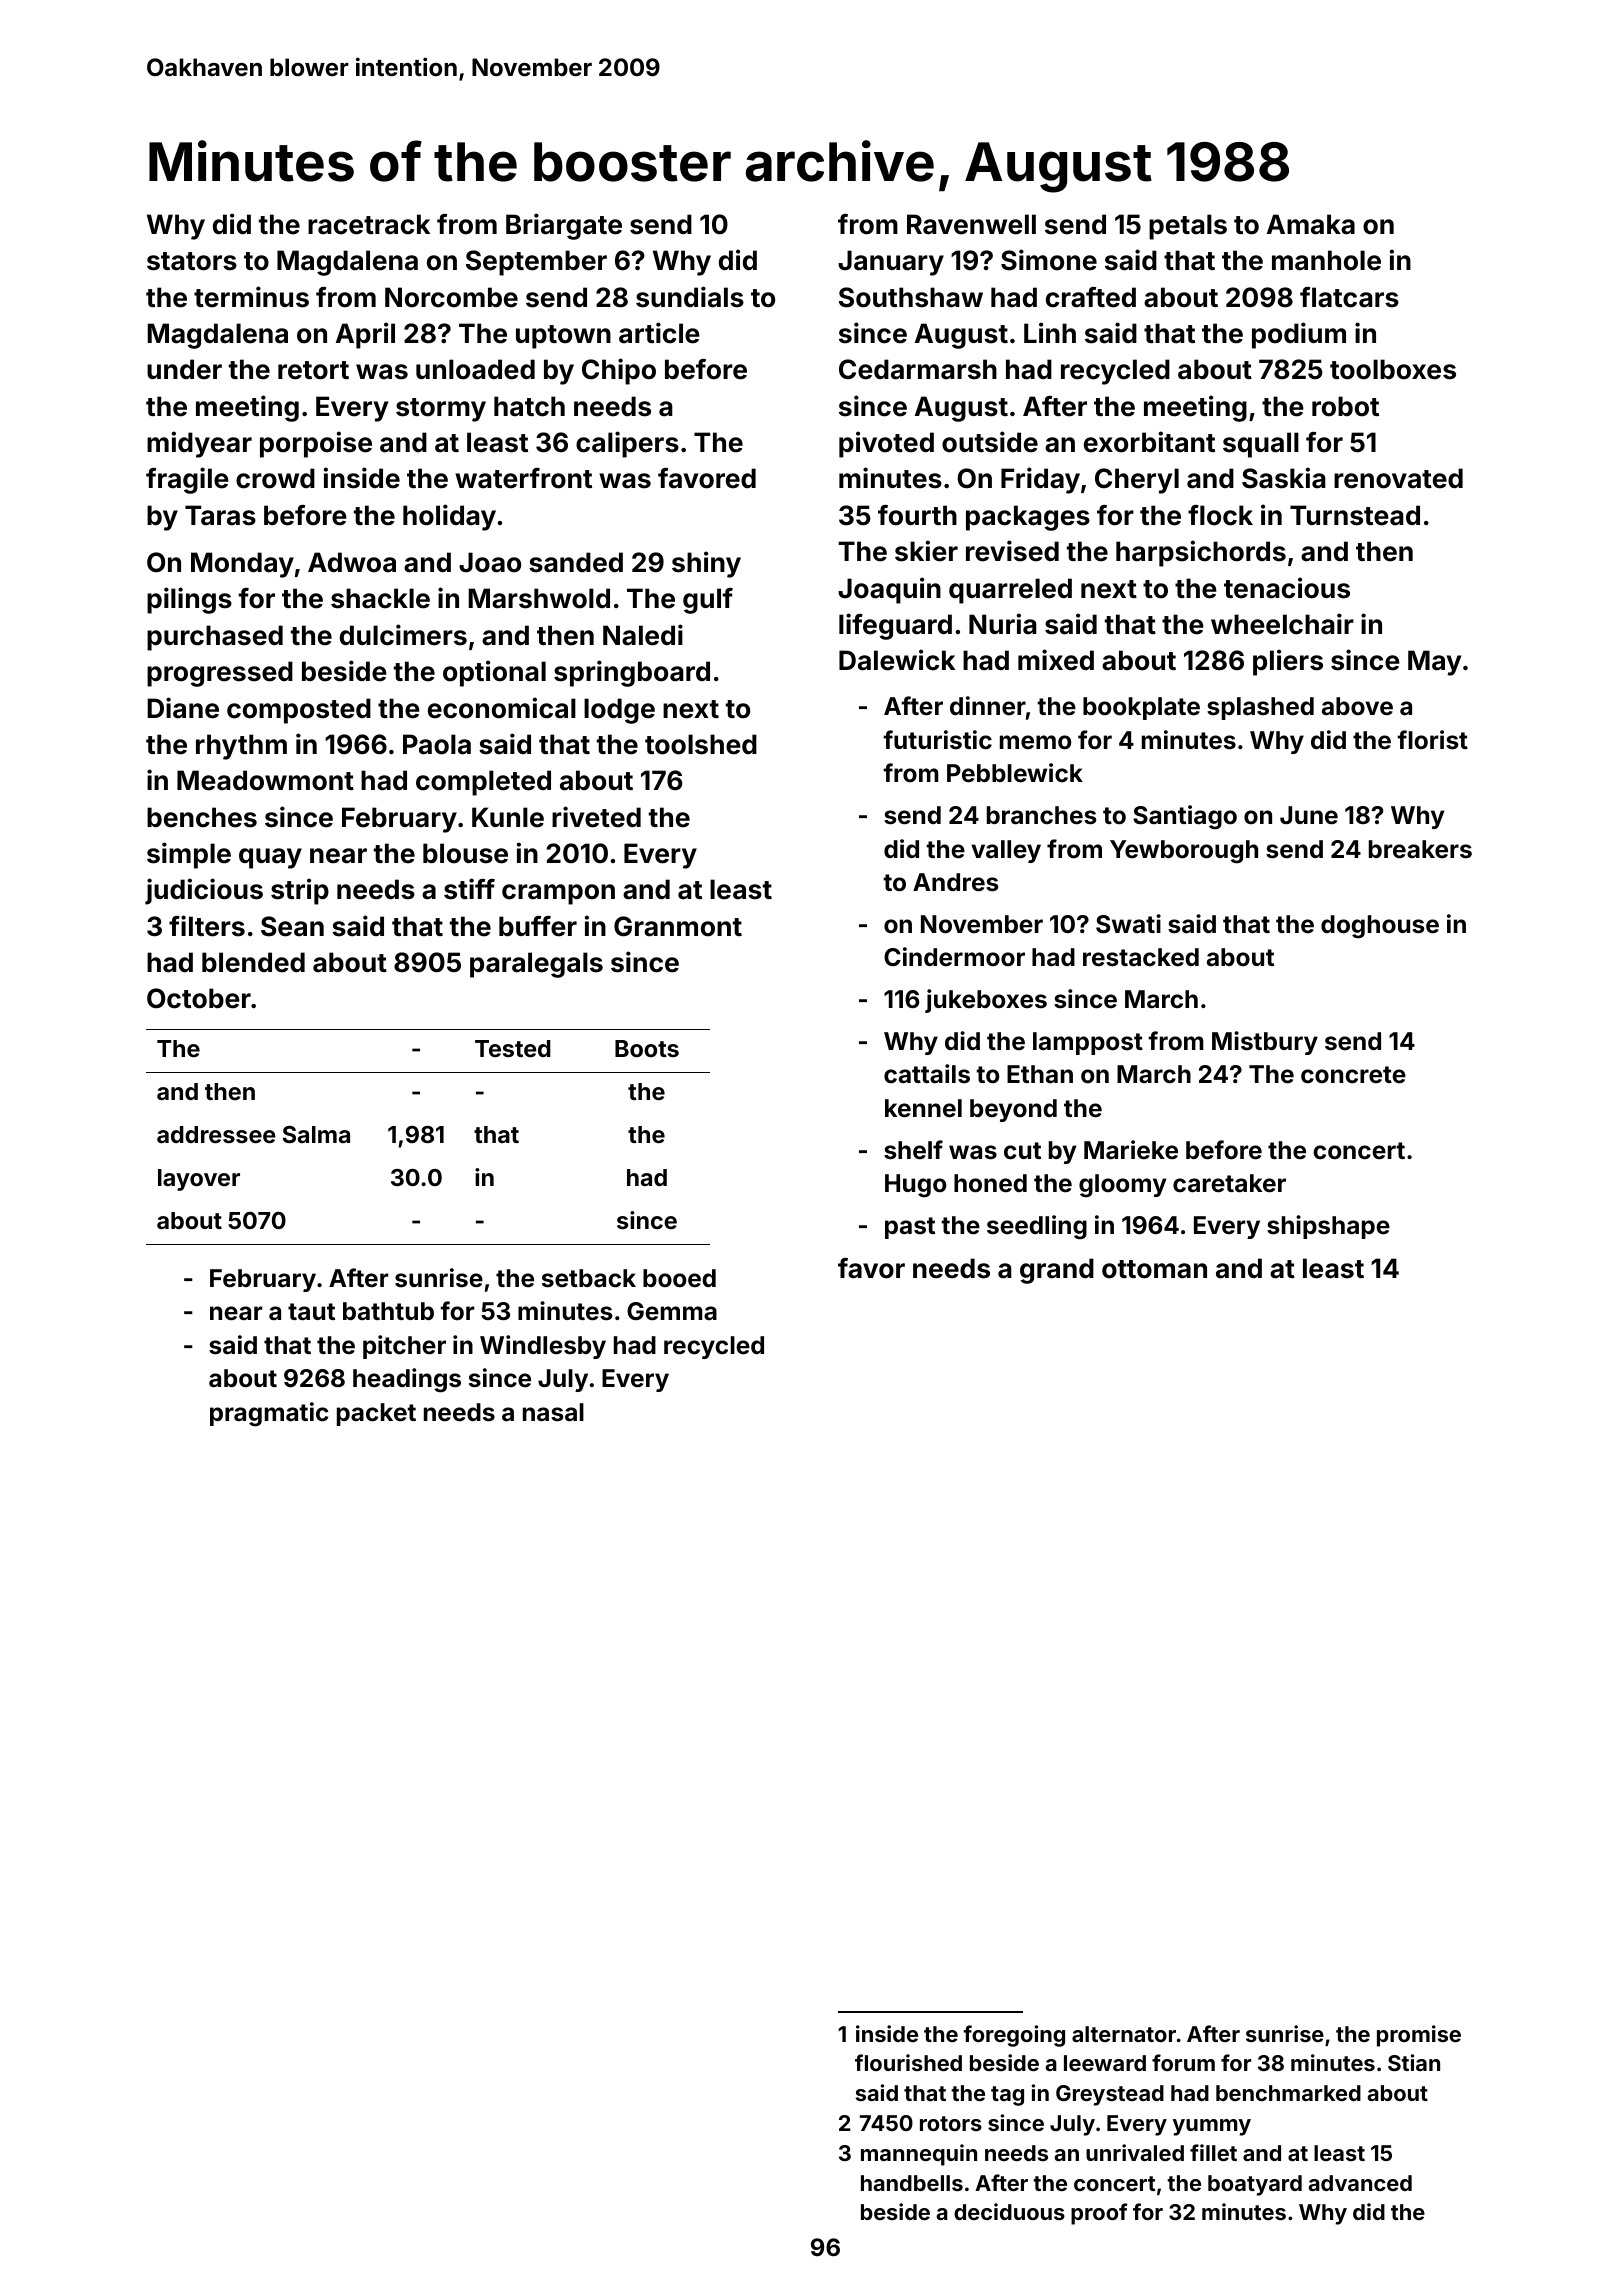  What do you see at coordinates (1345, 406) in the image?
I see `robot` at bounding box center [1345, 406].
